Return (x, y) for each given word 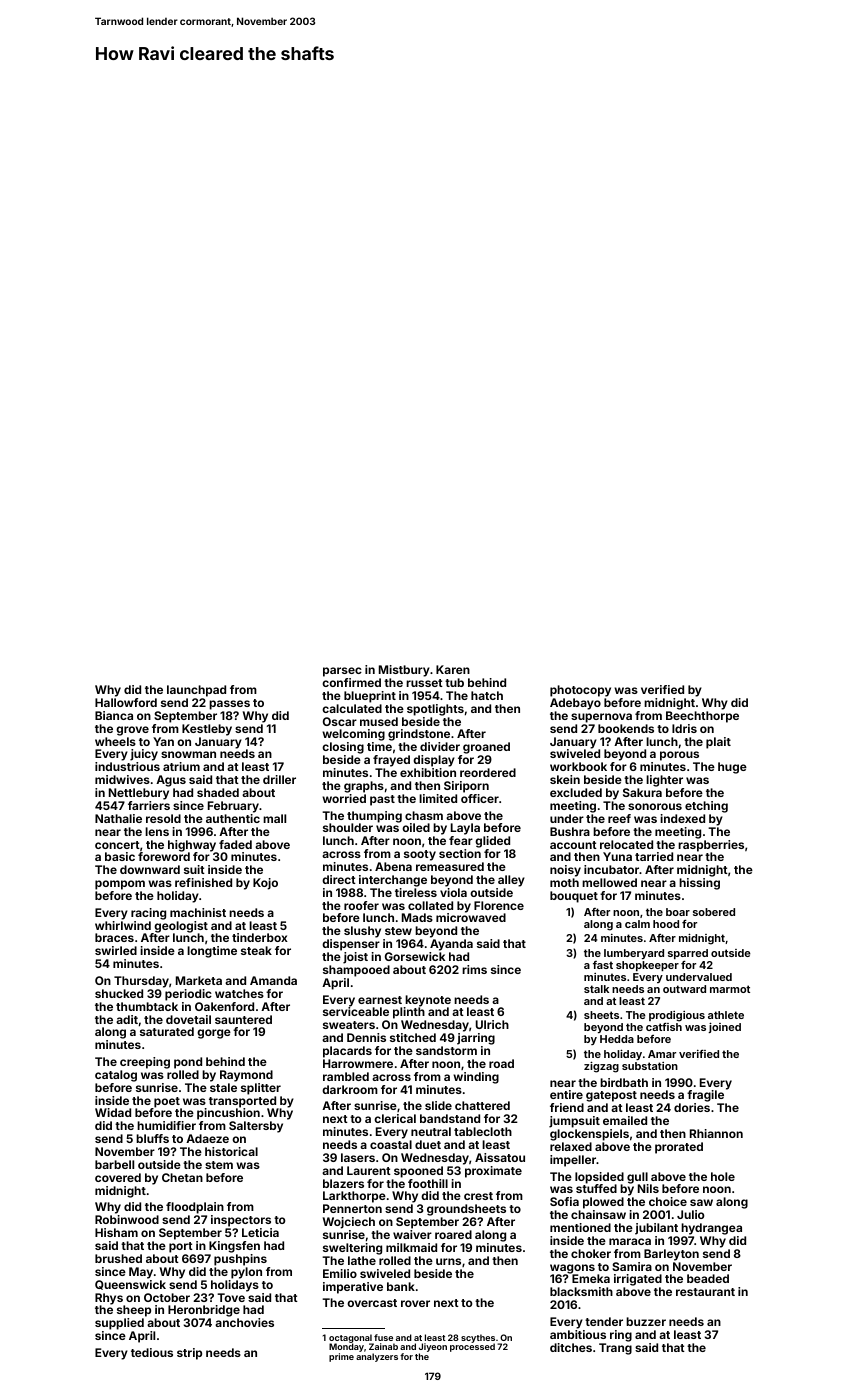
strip (189, 1354)
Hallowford (126, 702)
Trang (615, 1349)
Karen (453, 669)
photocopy (580, 691)
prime (341, 1357)
